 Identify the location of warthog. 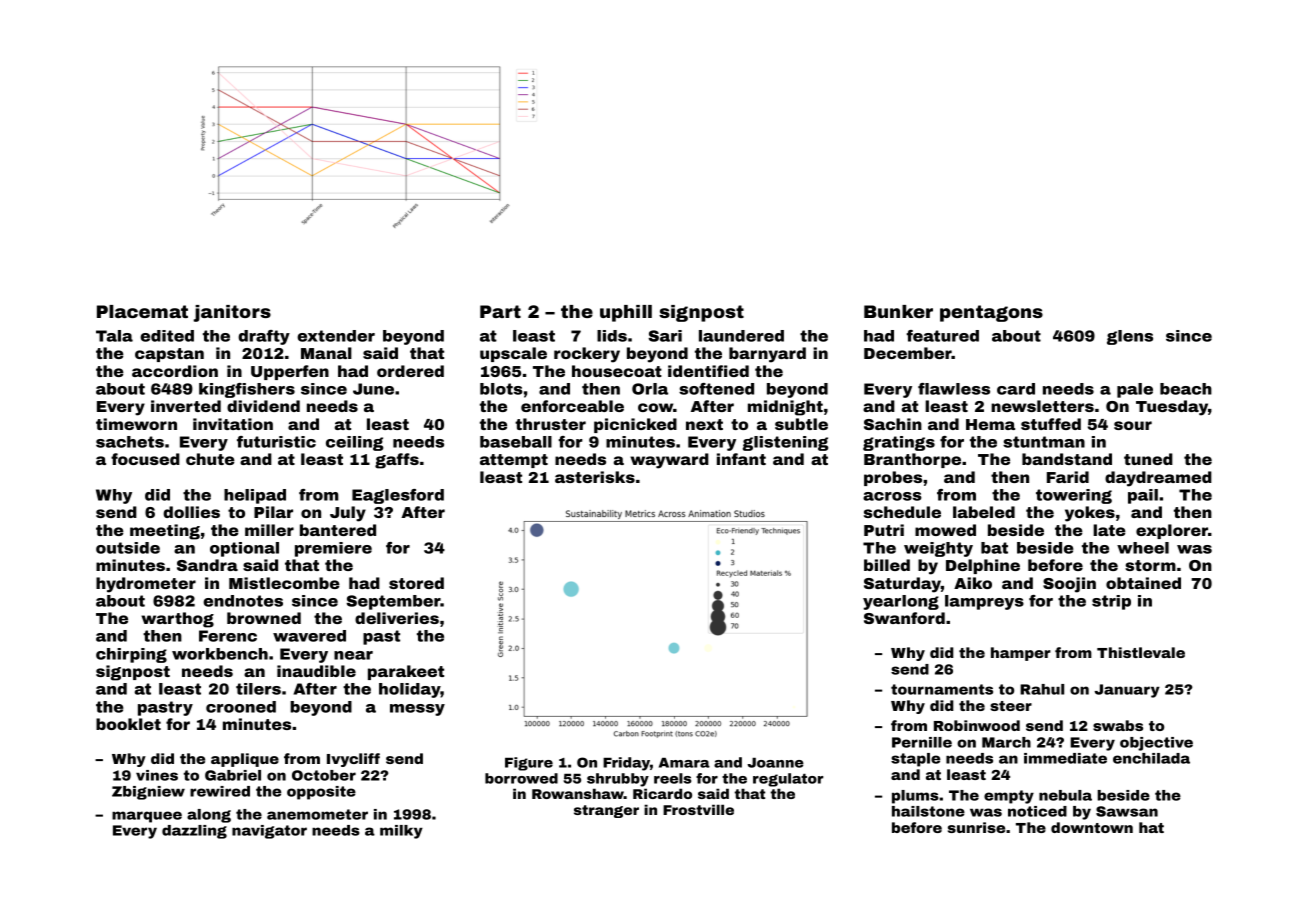
(177, 620).
